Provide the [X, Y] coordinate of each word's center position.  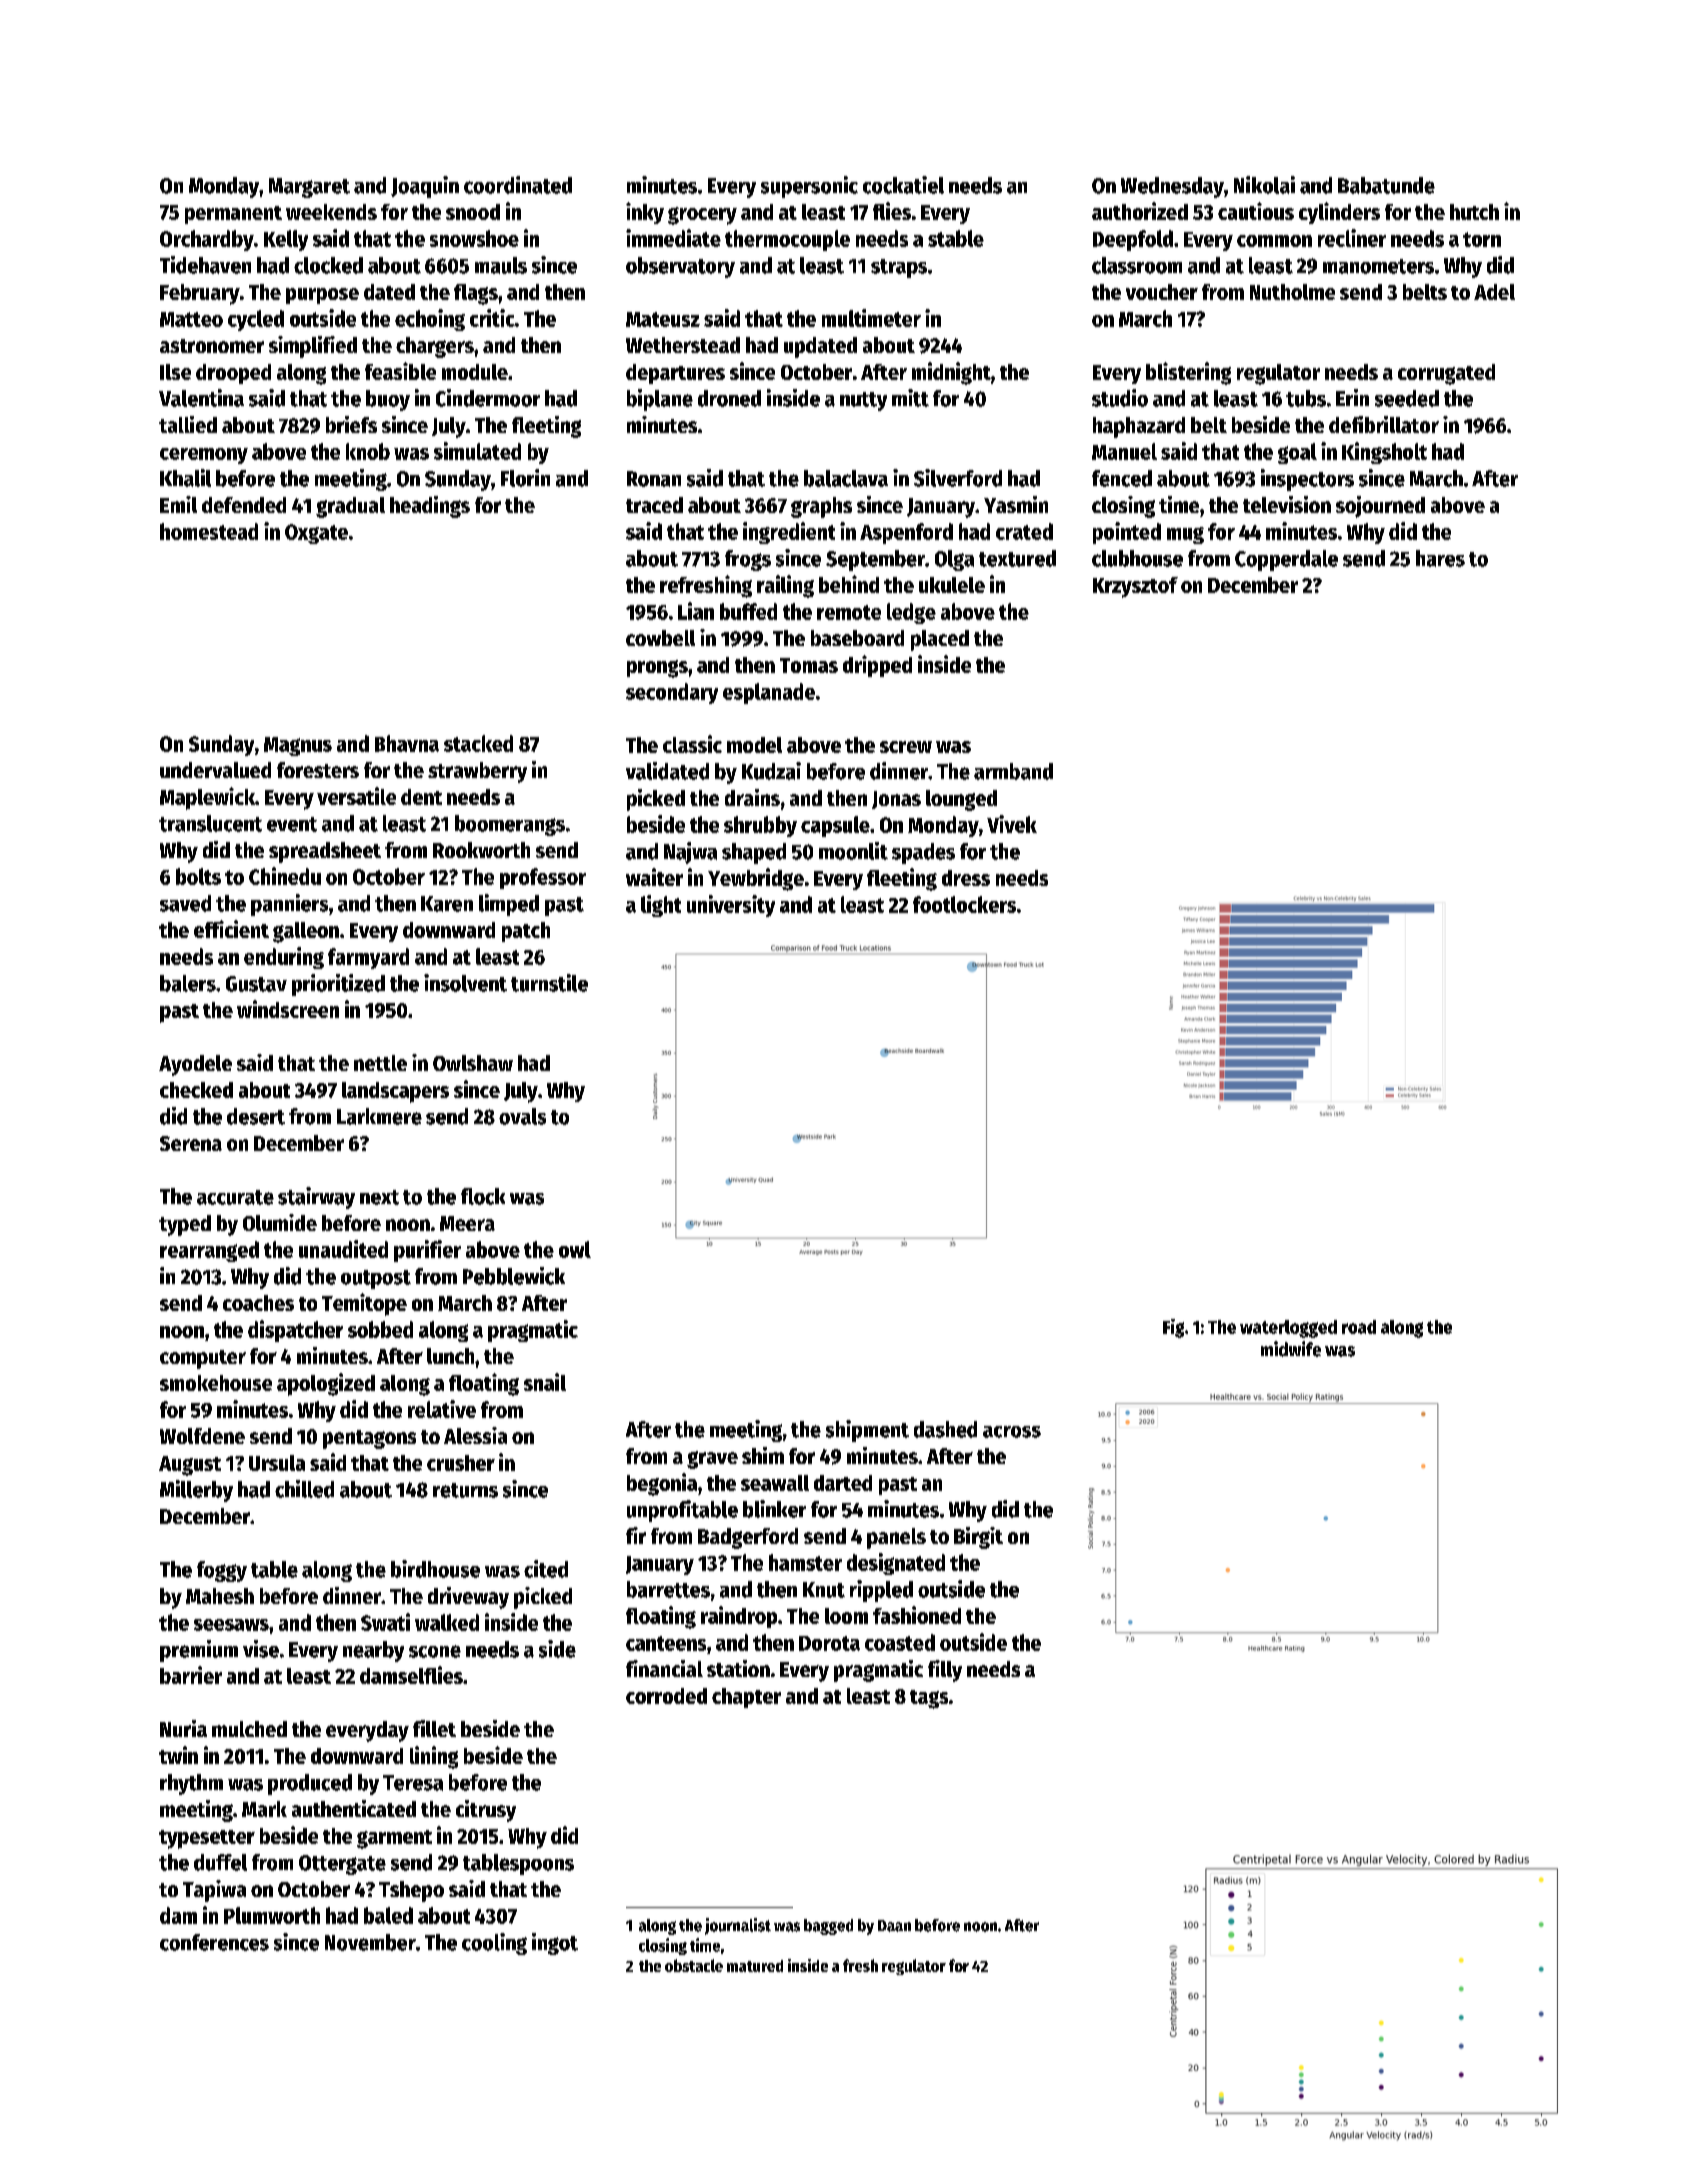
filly [945, 1671]
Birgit [978, 1538]
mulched [249, 1729]
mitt [910, 398]
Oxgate [316, 534]
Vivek [1012, 824]
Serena [191, 1143]
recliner [1352, 238]
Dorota [829, 1643]
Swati [385, 1622]
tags [929, 1699]
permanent [233, 215]
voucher [1162, 292]
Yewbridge [756, 879]
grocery [702, 216]
